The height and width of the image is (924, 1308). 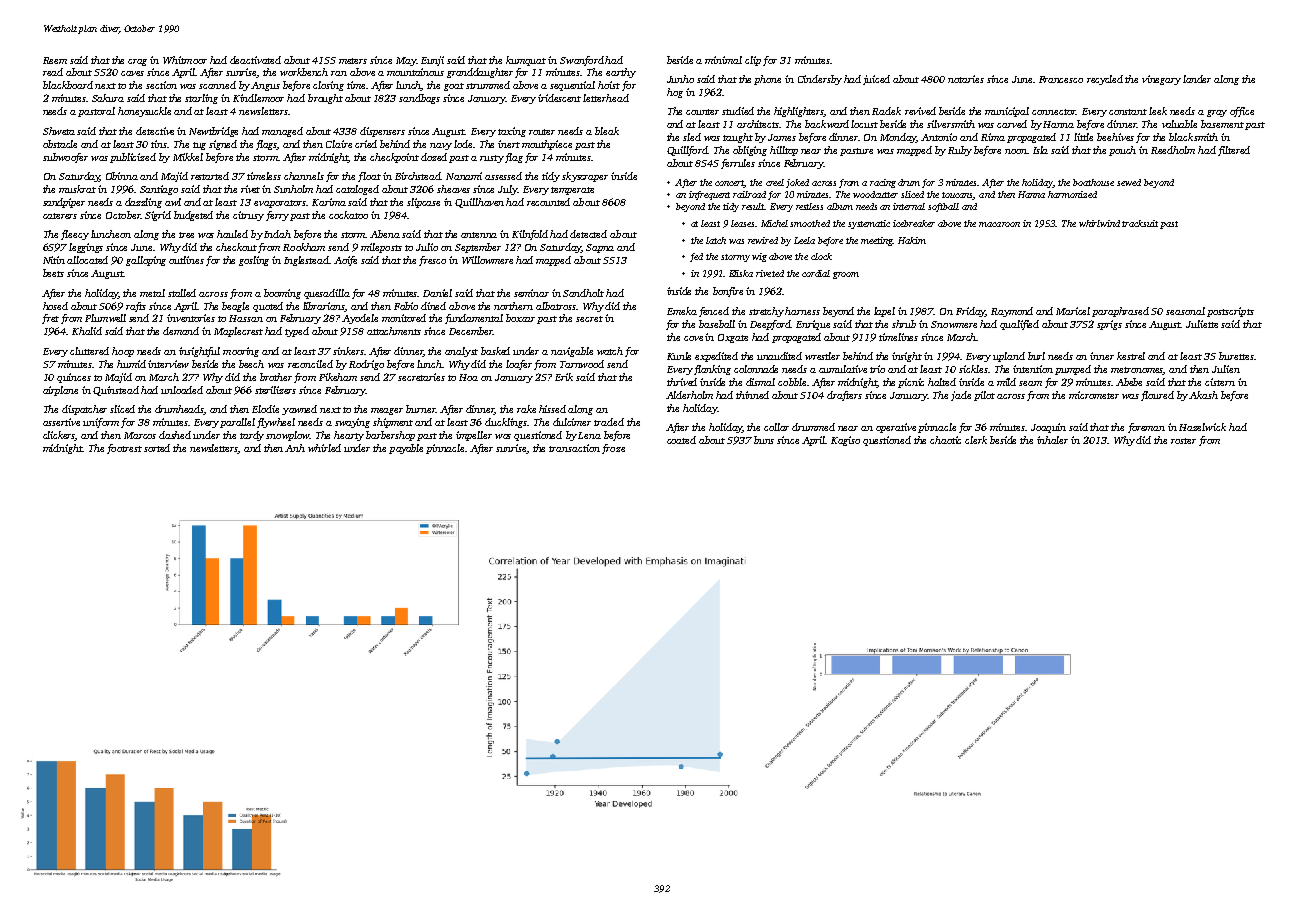 What do you see at coordinates (942, 382) in the image?
I see `halted` at bounding box center [942, 382].
